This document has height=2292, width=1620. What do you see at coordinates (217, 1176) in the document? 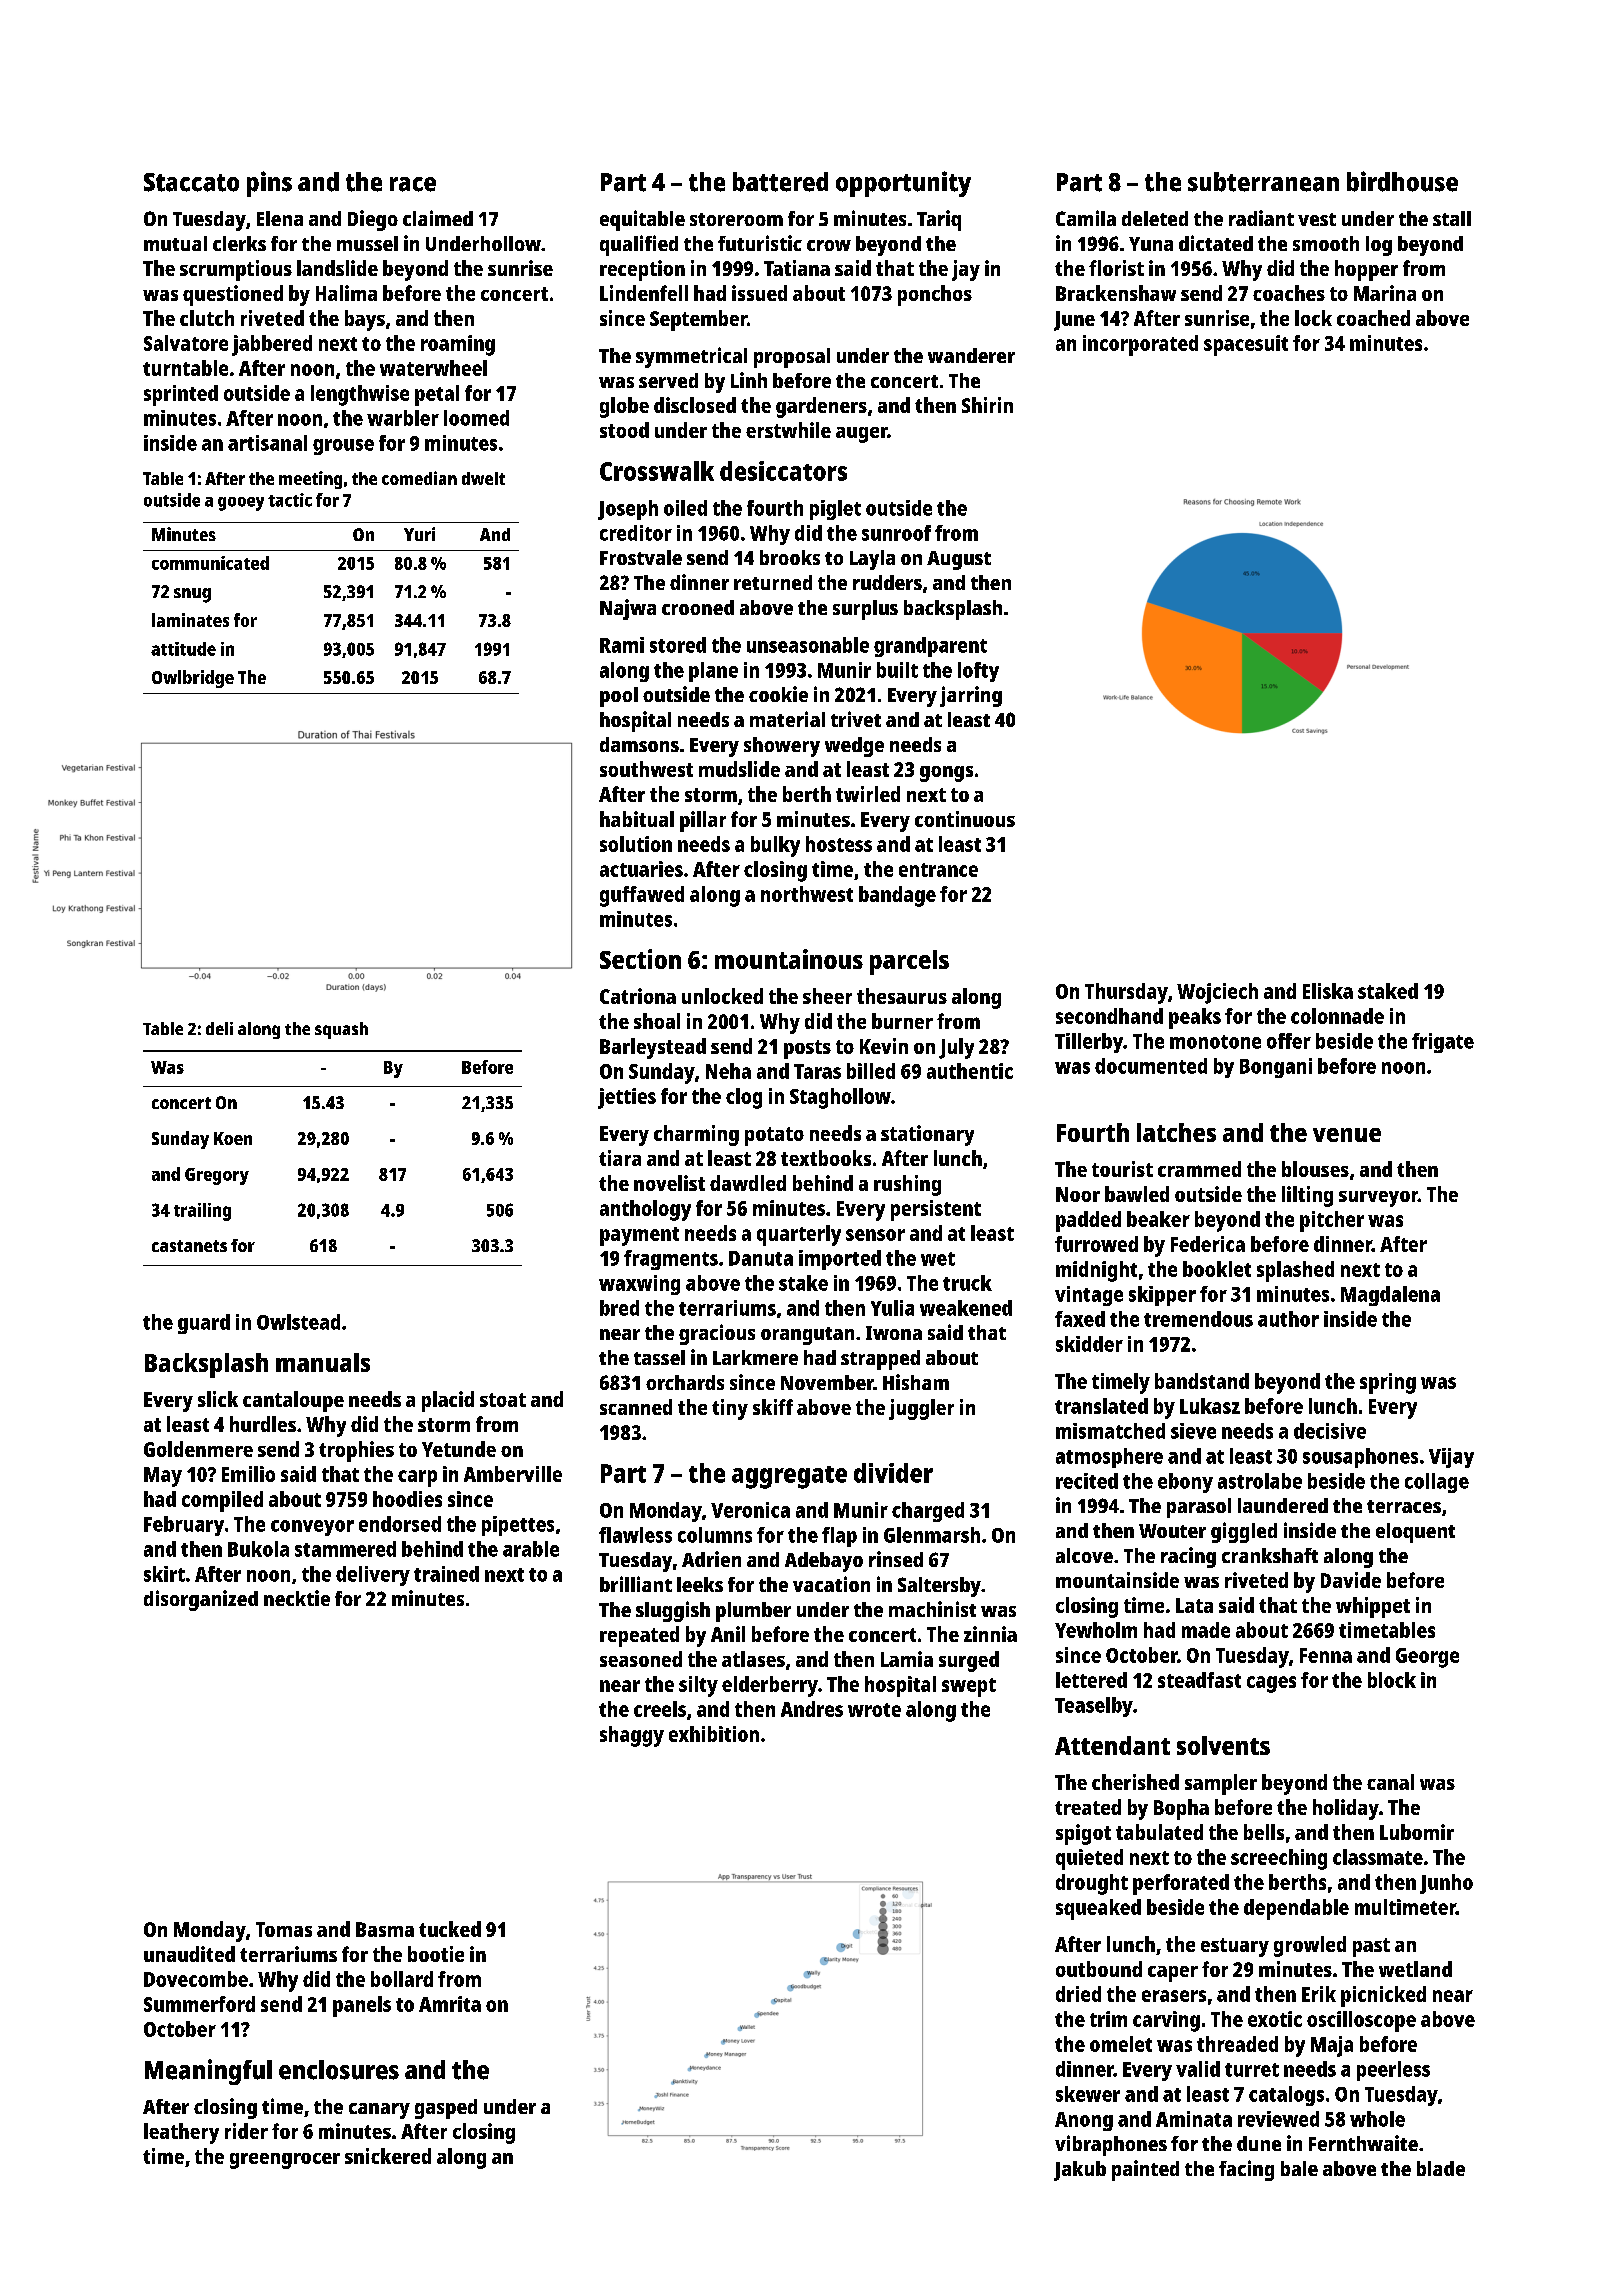
I see `Gregory` at bounding box center [217, 1176].
